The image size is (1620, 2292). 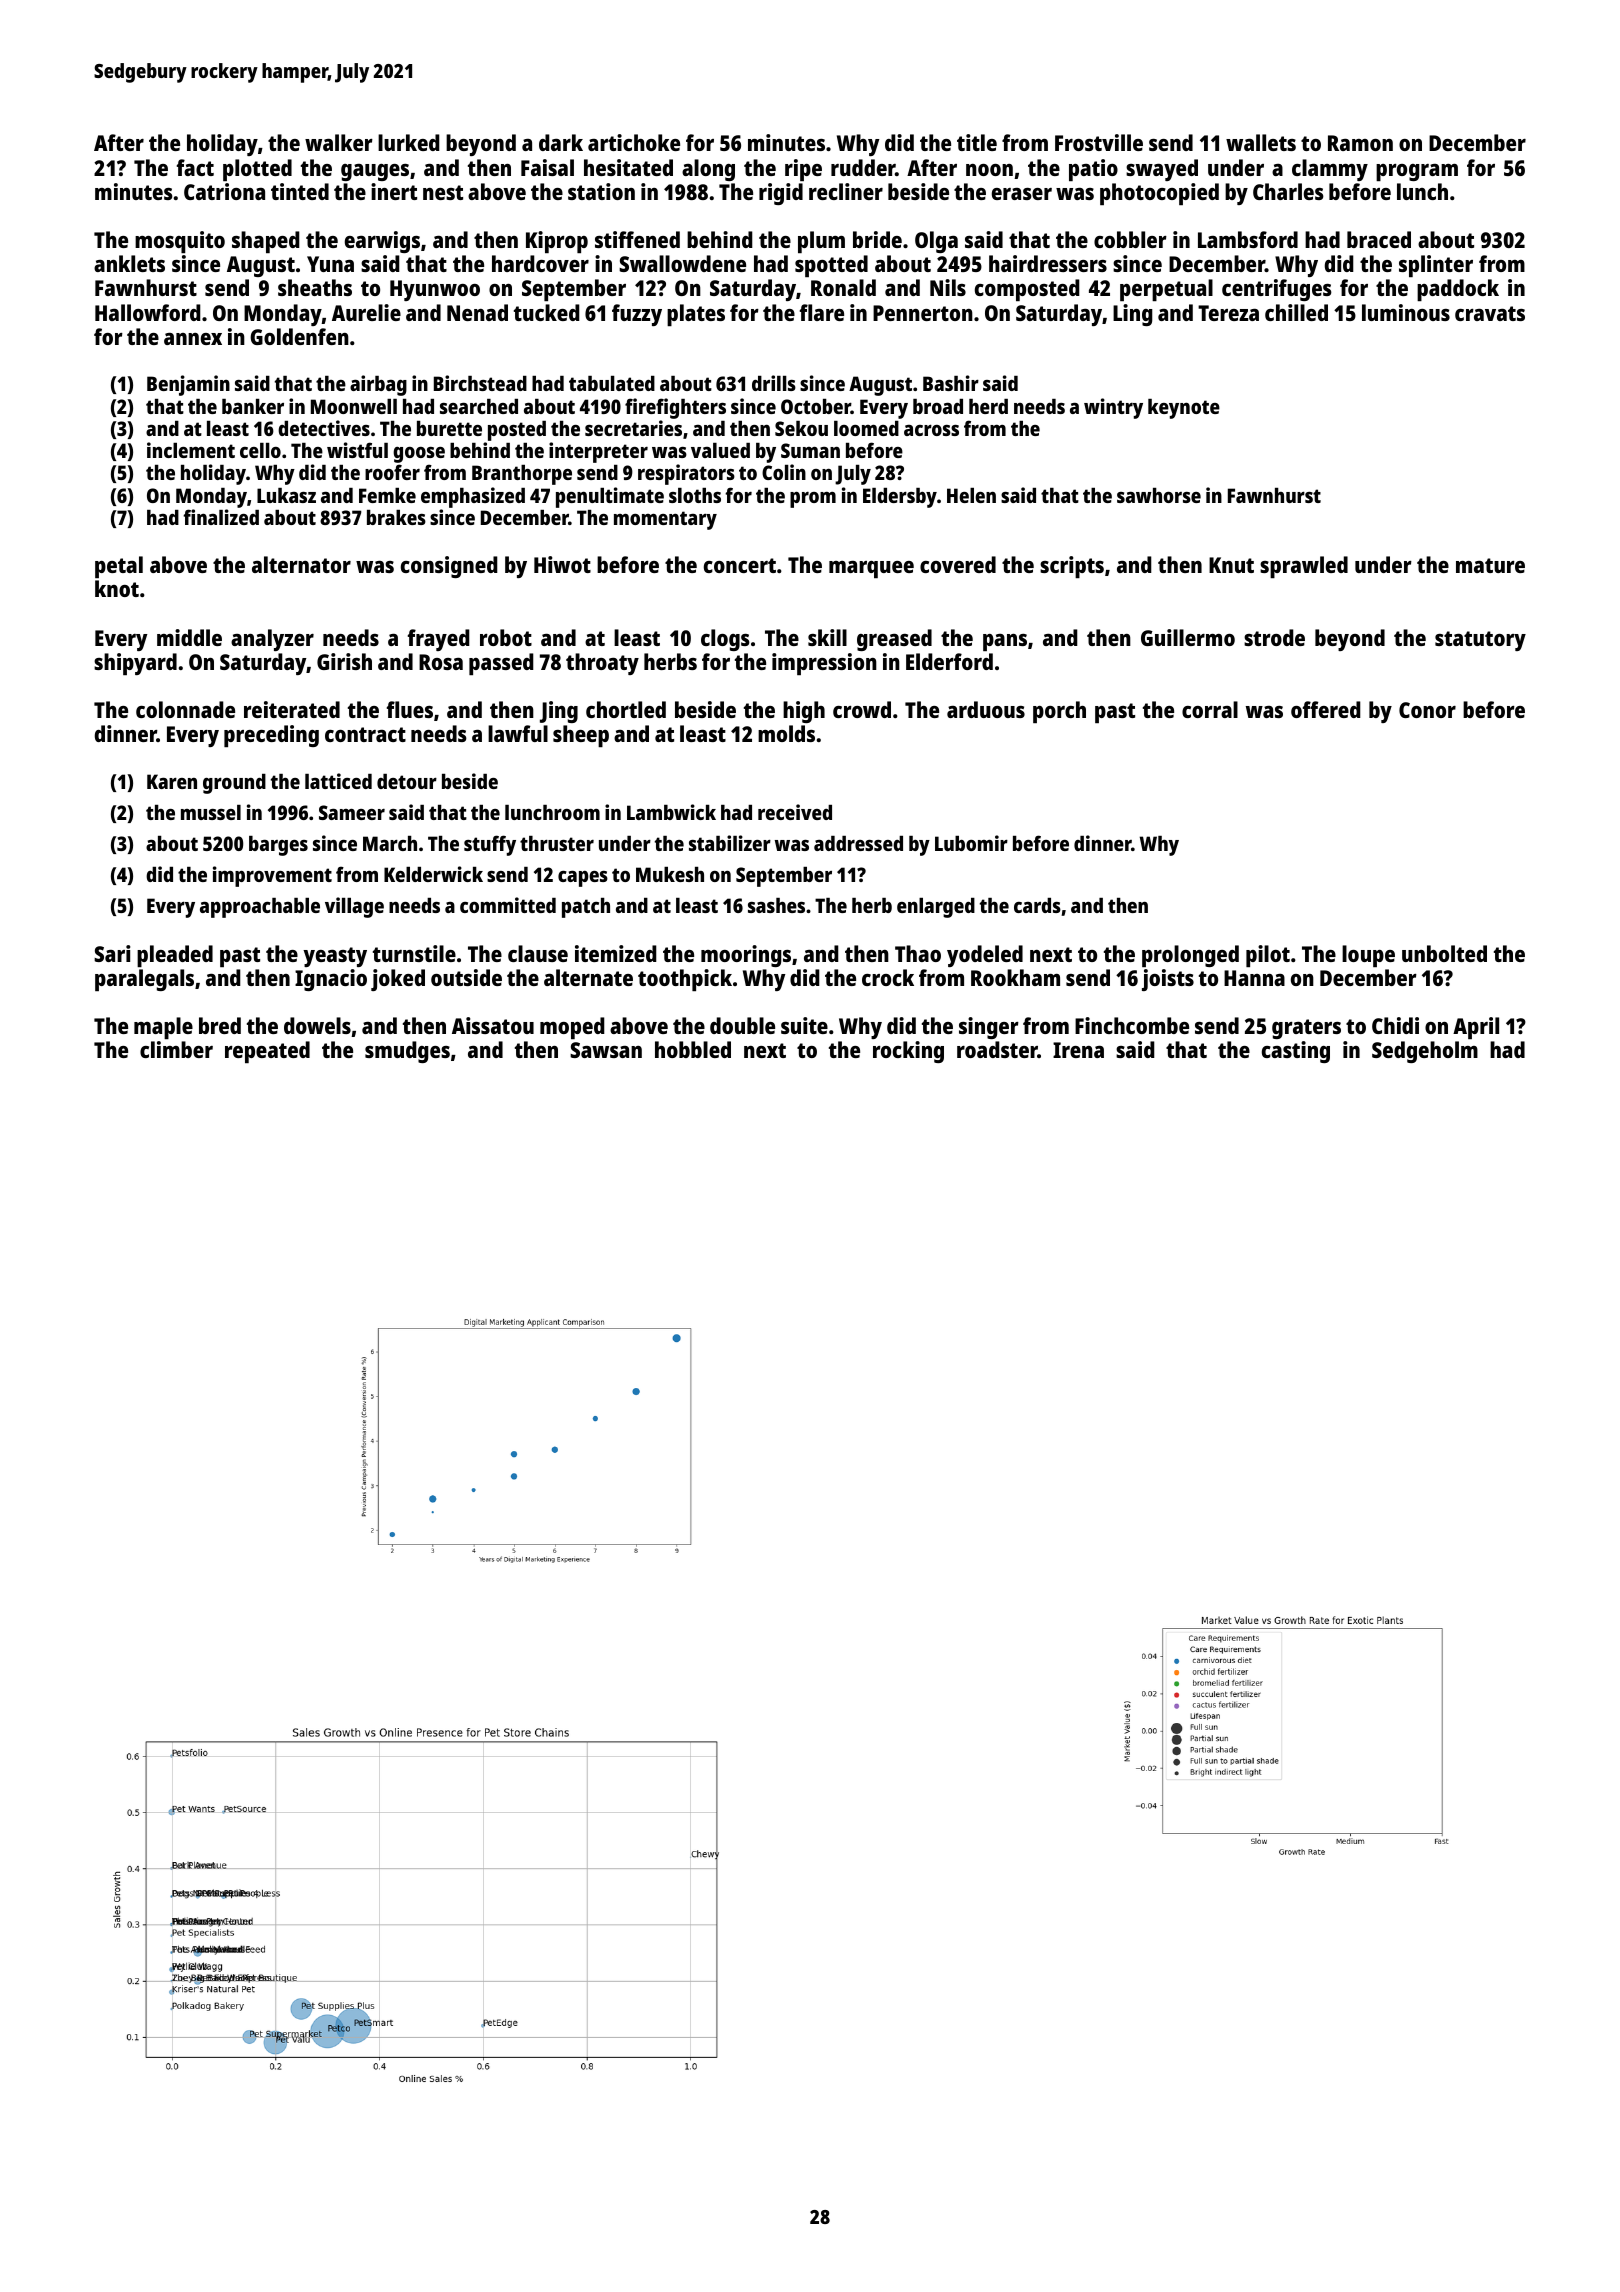 What do you see at coordinates (846, 191) in the screenshot?
I see `recliner` at bounding box center [846, 191].
